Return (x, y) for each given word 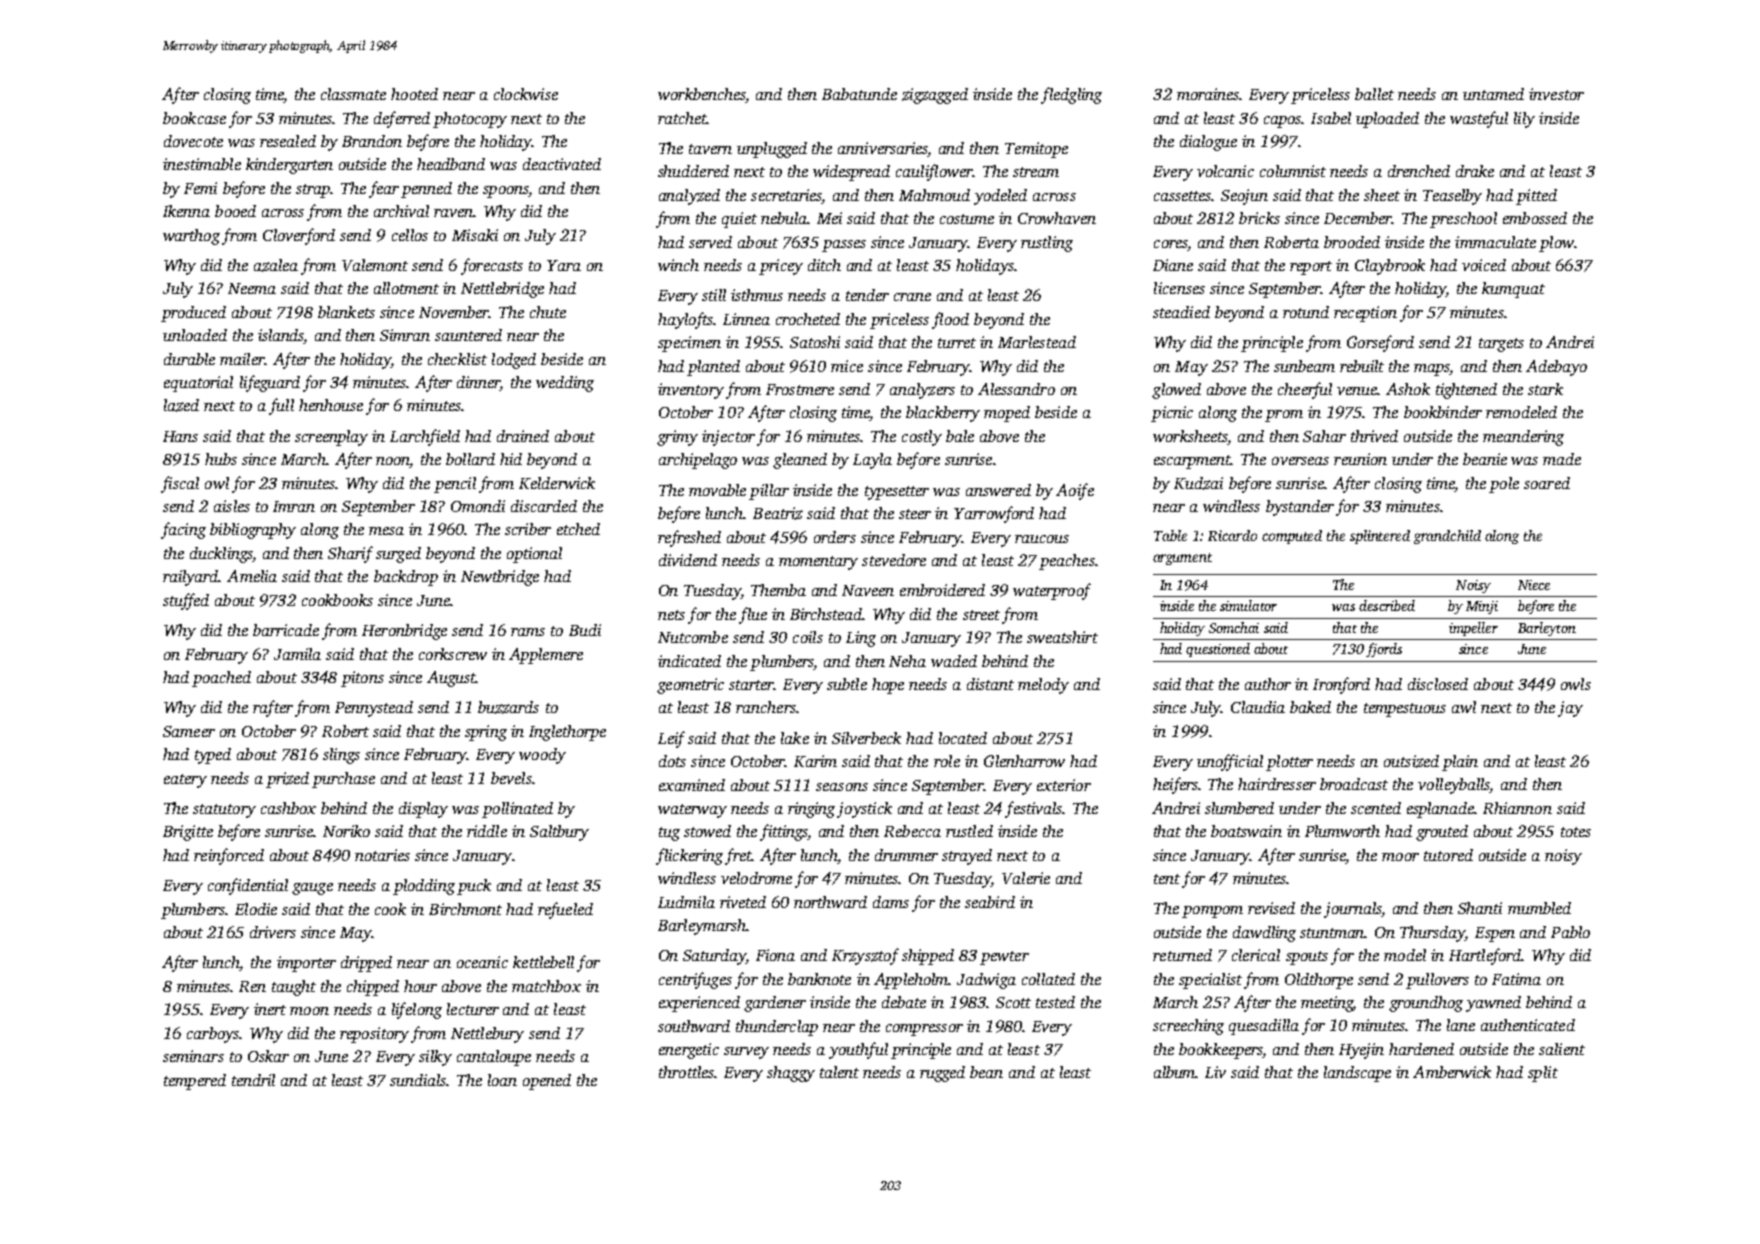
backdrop (406, 578)
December (1358, 218)
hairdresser (1277, 784)
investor (1556, 94)
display (423, 810)
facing (183, 530)
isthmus (757, 295)
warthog (191, 237)
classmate (353, 94)
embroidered (942, 590)
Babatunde (859, 94)
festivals (1034, 809)
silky (435, 1058)
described (1387, 605)
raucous (1042, 539)
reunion (1360, 459)
